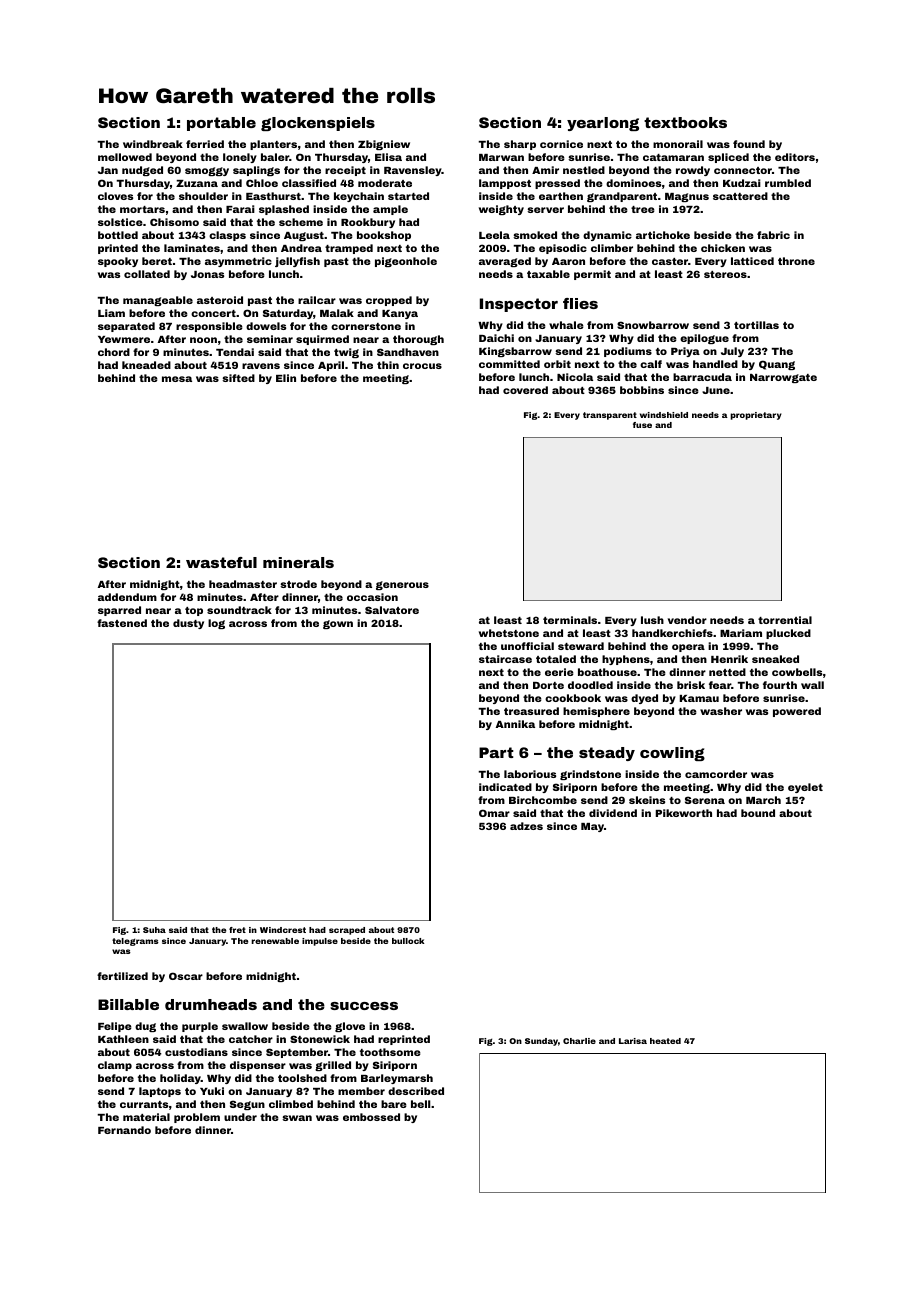 This screenshot has height=1308, width=924. What do you see at coordinates (402, 585) in the screenshot?
I see `generous` at bounding box center [402, 585].
